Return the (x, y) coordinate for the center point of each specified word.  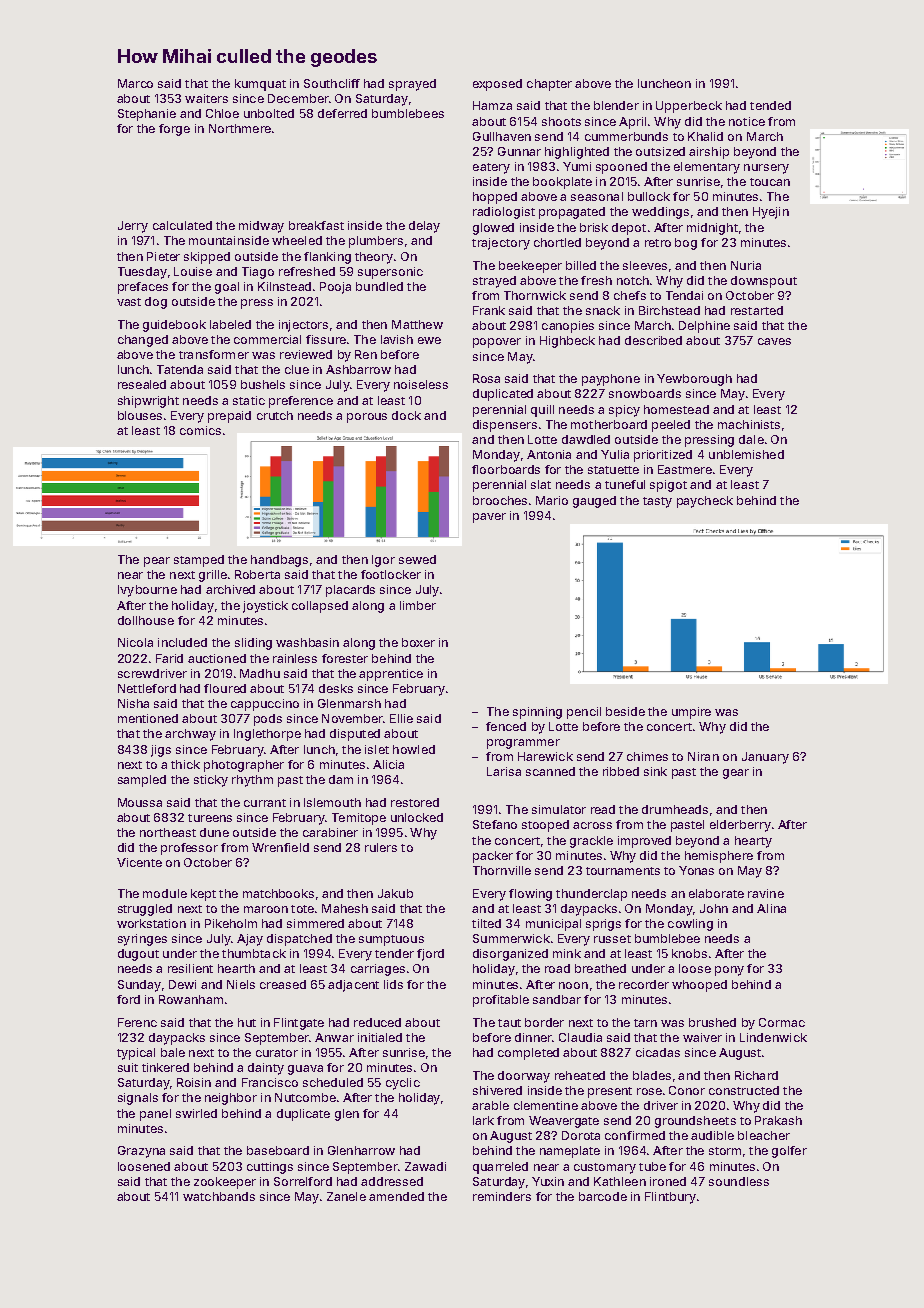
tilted (486, 923)
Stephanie (147, 115)
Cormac (782, 1022)
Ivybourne (147, 591)
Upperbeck (689, 107)
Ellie (401, 718)
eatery (491, 168)
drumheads (675, 809)
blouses (140, 415)
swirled (196, 1113)
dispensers (505, 426)
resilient (190, 968)
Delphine (704, 327)
